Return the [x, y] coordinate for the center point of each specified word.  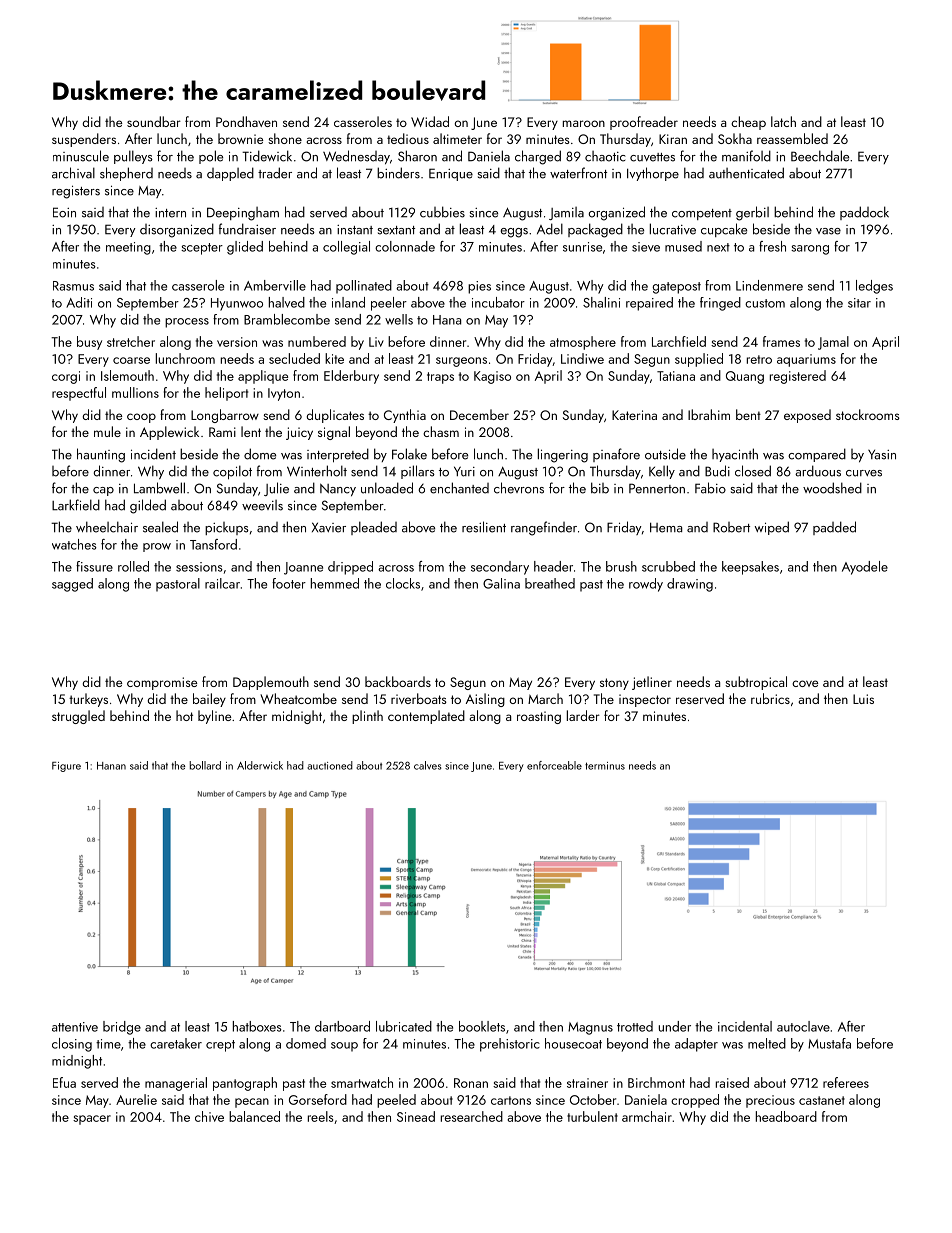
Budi [717, 471]
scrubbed [668, 566]
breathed [550, 583]
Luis [863, 699]
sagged [72, 585]
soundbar [154, 121]
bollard [205, 765]
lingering [563, 455]
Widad [430, 121]
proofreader [644, 123]
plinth [367, 717]
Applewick [169, 433]
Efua [64, 1082]
